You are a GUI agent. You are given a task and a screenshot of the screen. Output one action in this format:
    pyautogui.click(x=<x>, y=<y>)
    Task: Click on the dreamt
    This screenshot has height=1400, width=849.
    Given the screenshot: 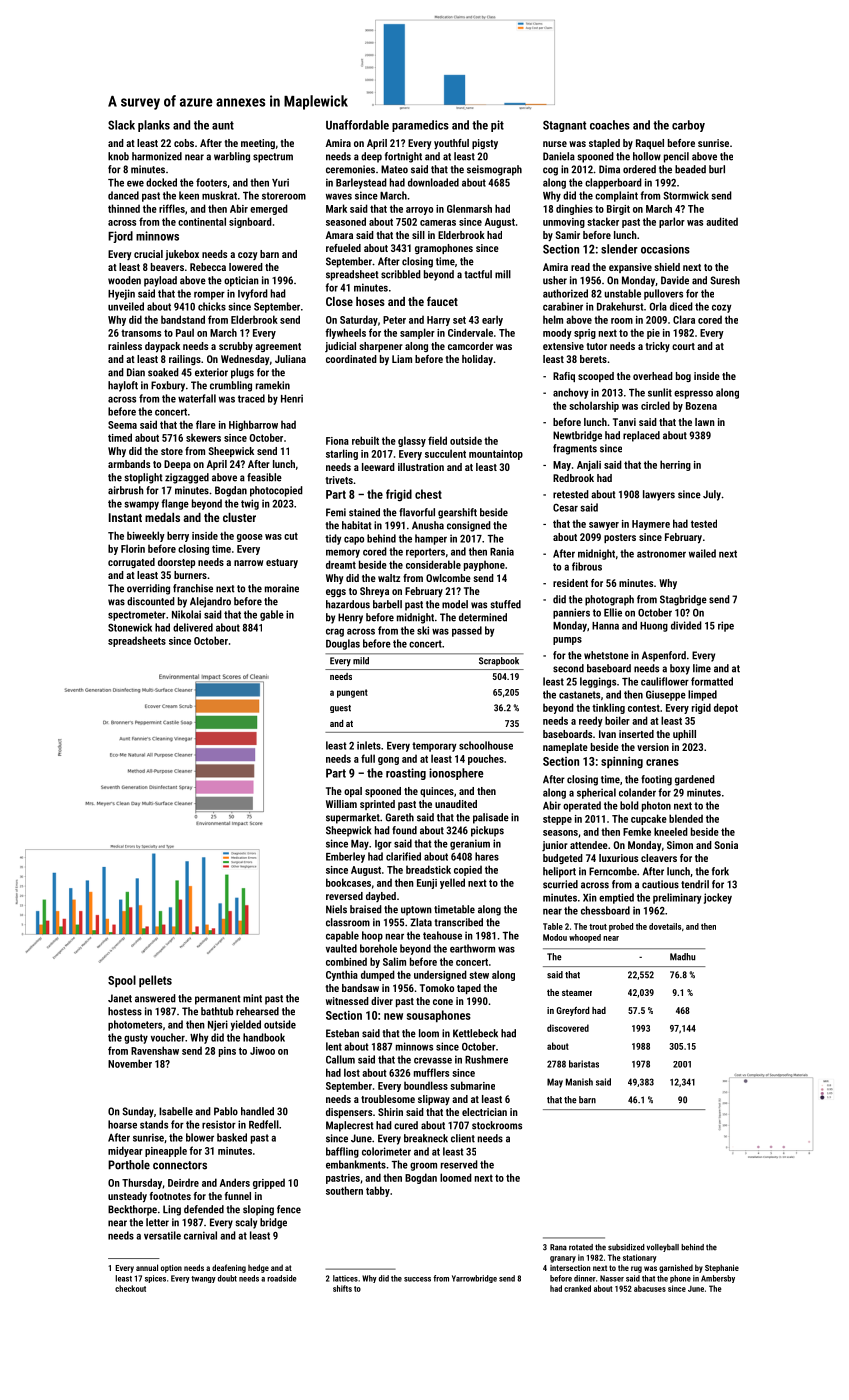 What is the action you would take?
    pyautogui.click(x=341, y=564)
